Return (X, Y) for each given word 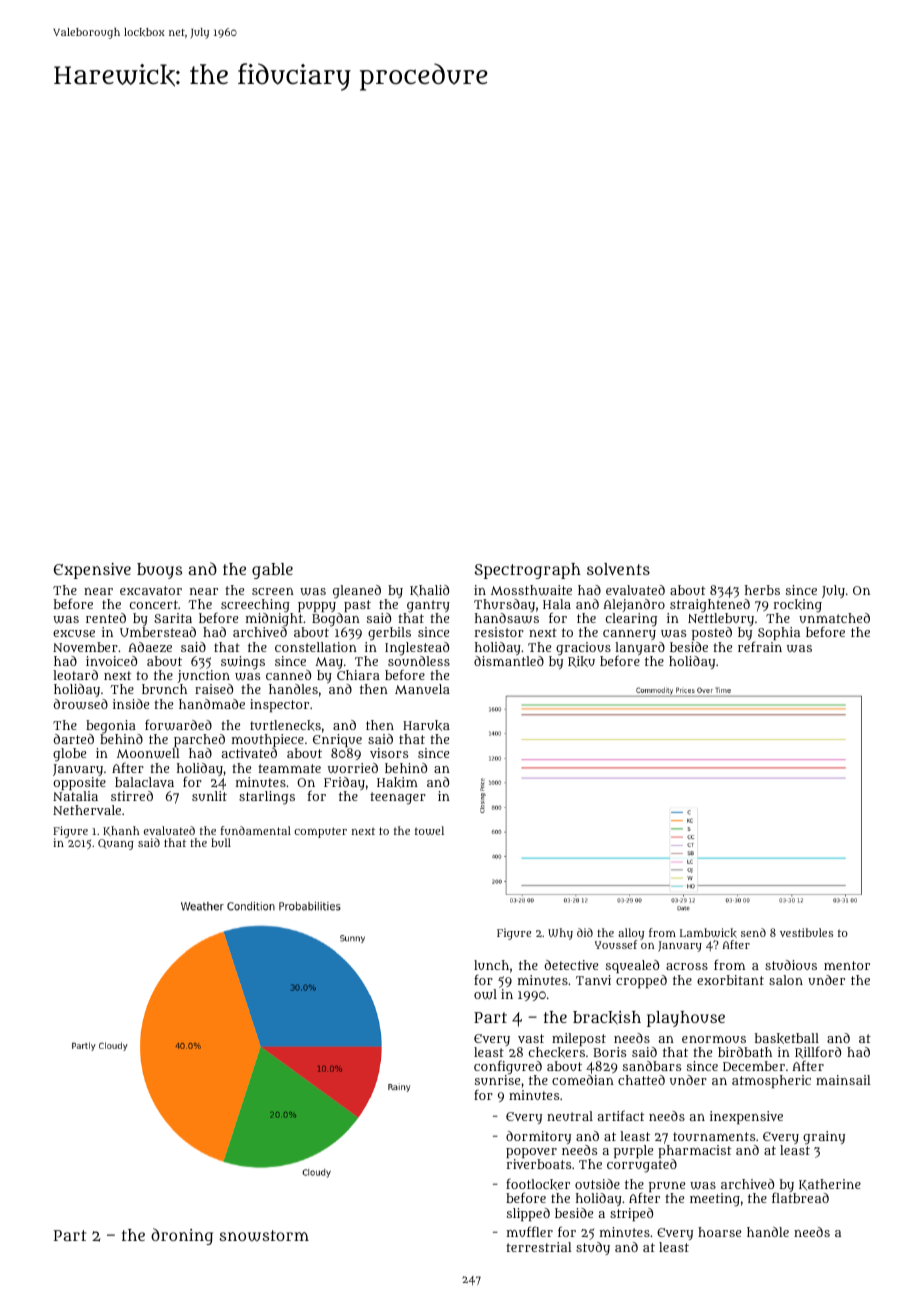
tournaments (714, 1136)
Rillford (818, 1052)
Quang (116, 844)
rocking (798, 606)
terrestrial (539, 1247)
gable (272, 571)
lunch (491, 965)
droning (182, 1236)
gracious (583, 649)
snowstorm (264, 1236)
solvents (618, 569)
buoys (159, 571)
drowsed (80, 704)
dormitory (538, 1137)
